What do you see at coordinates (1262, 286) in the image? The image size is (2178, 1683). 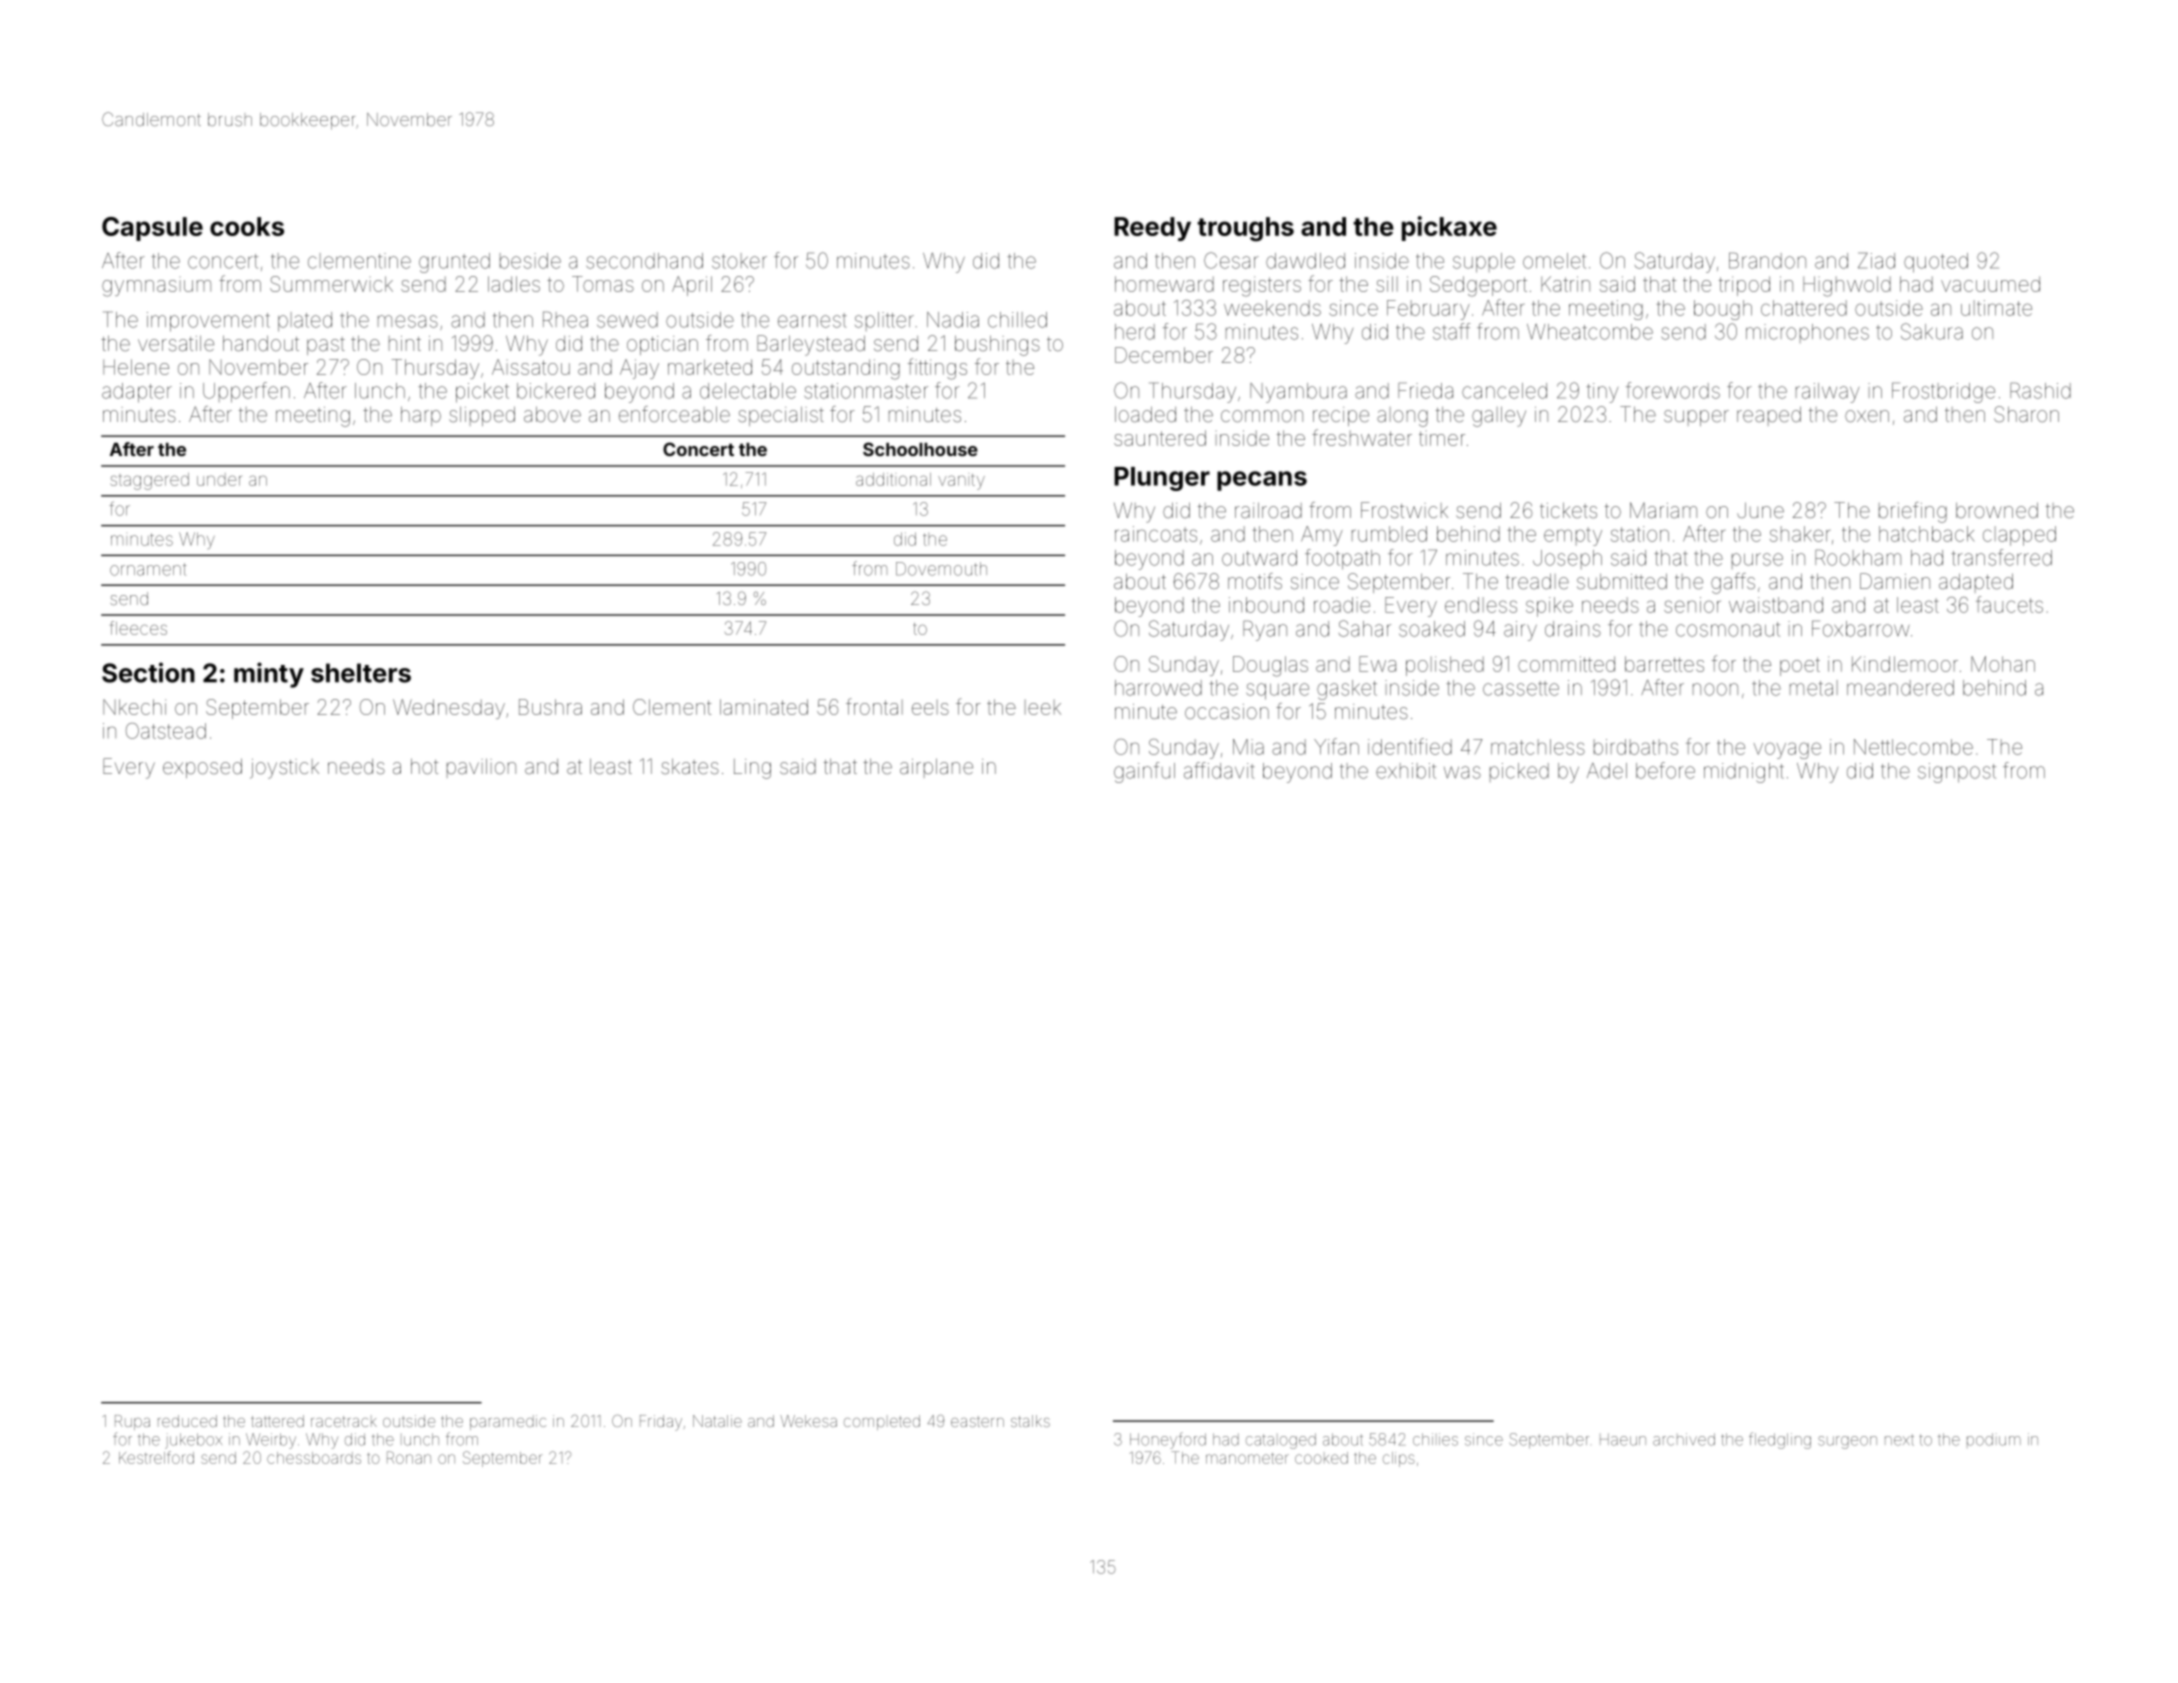 I see `registers` at bounding box center [1262, 286].
